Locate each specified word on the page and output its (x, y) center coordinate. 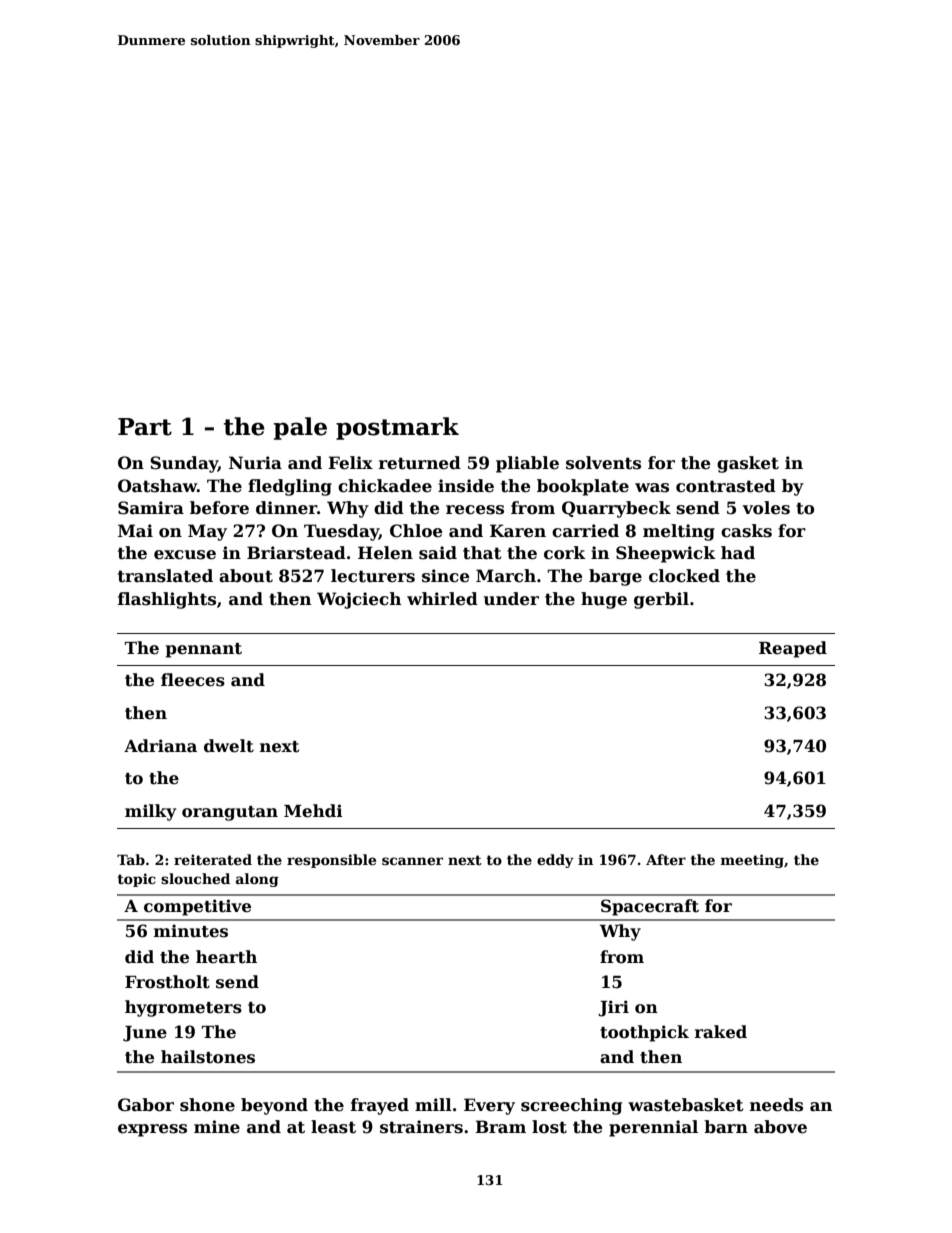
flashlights (167, 600)
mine (217, 1127)
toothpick (644, 1033)
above (780, 1127)
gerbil (661, 600)
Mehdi (313, 811)
